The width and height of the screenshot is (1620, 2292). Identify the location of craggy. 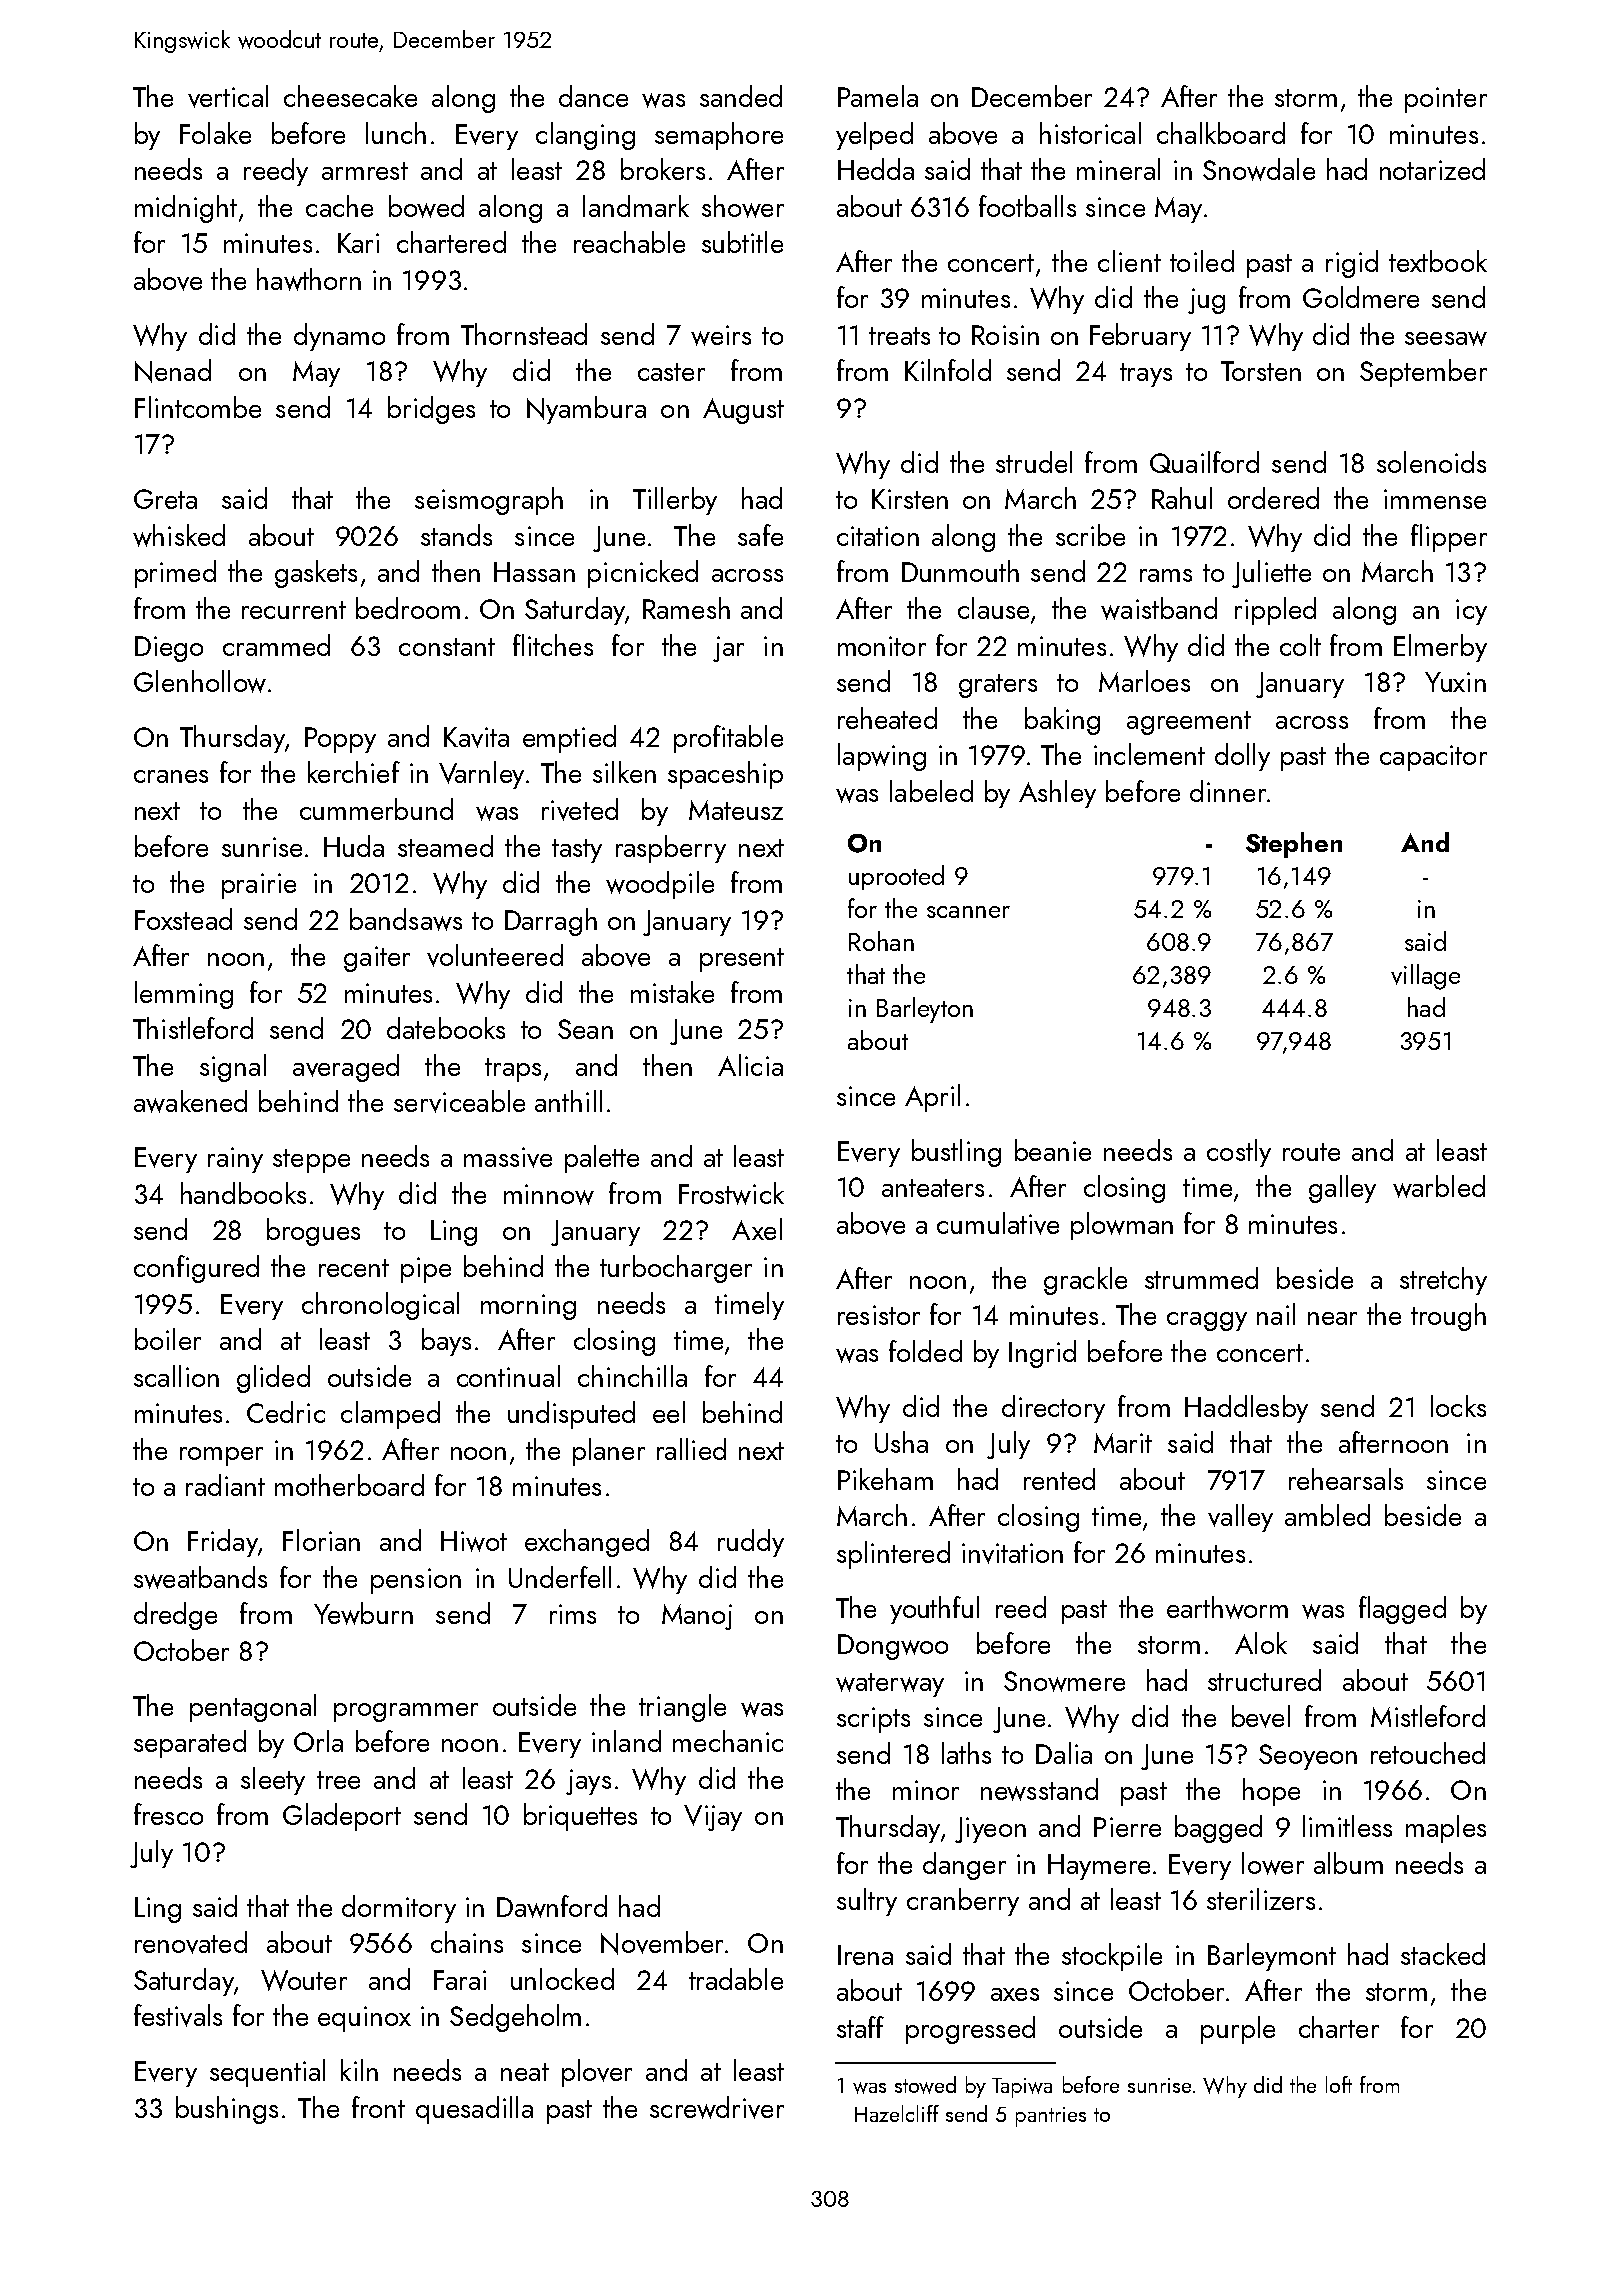
(1207, 1321).
